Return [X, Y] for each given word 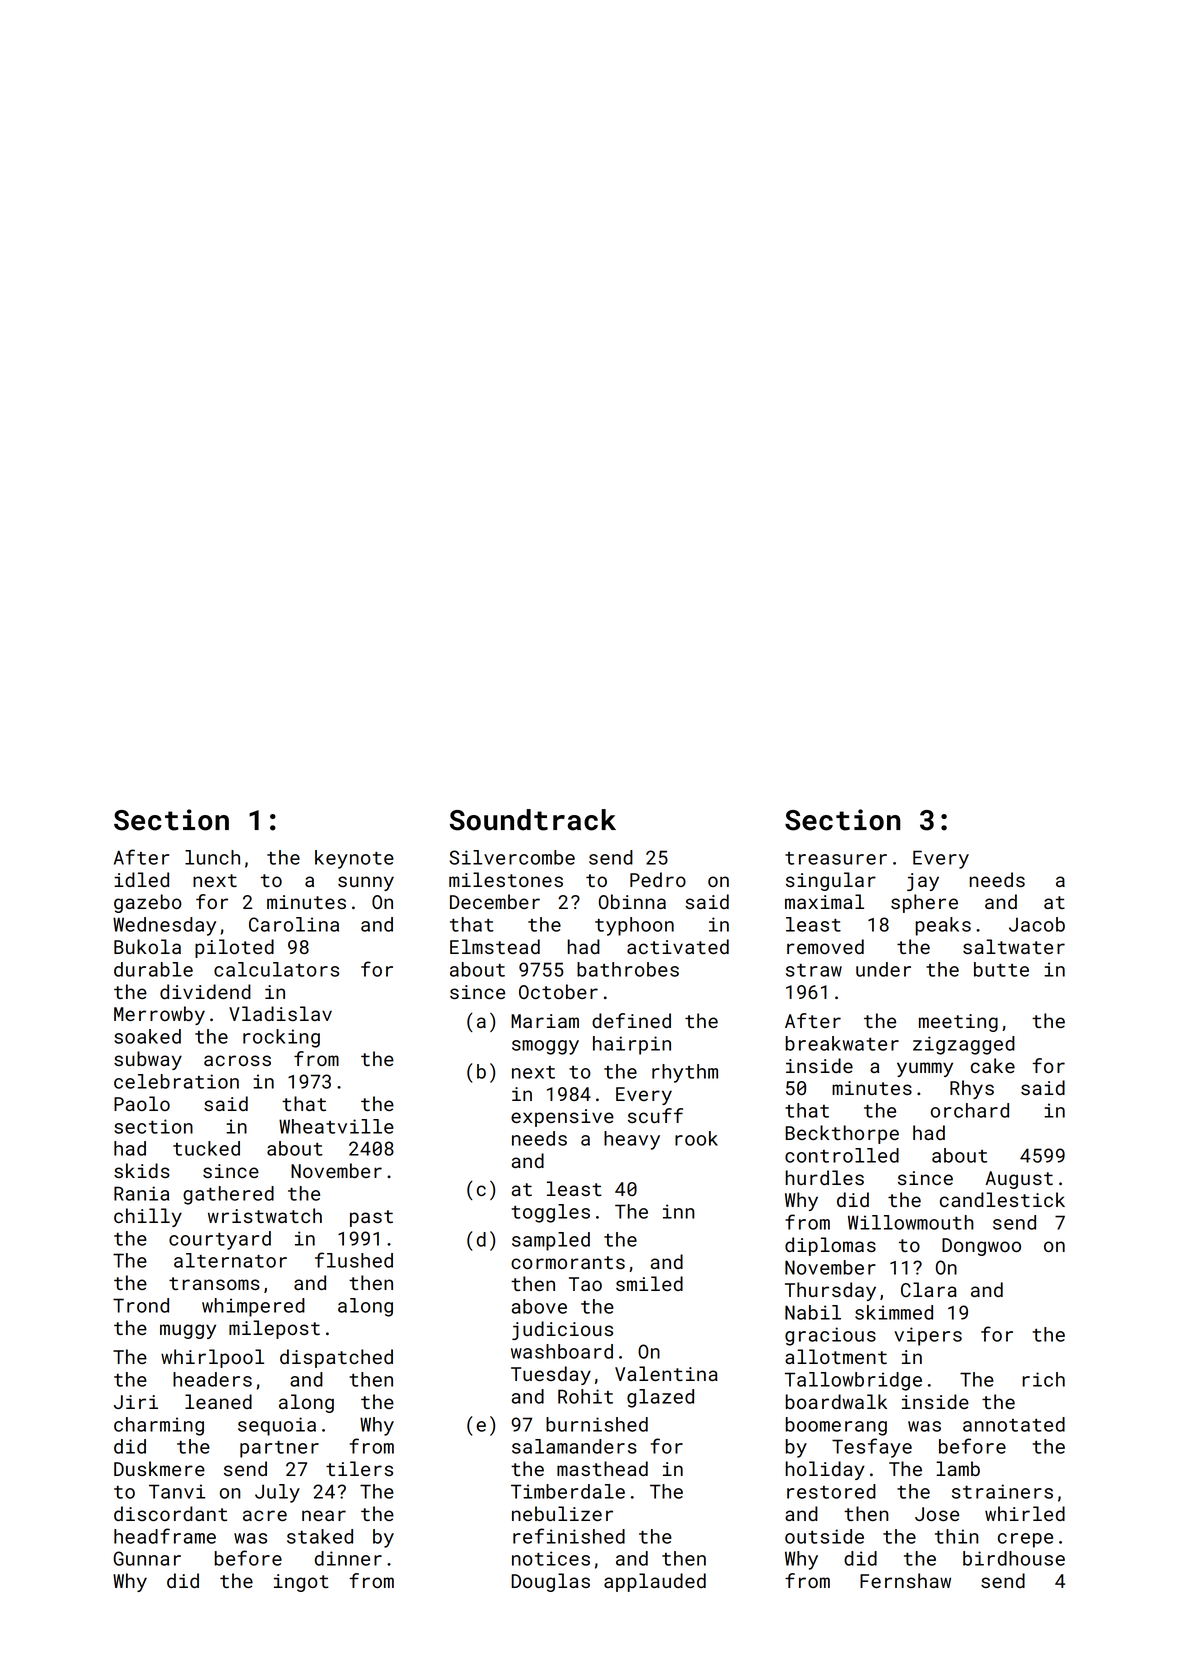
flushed [354, 1260]
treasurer [836, 858]
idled [141, 879]
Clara [929, 1289]
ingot [301, 1583]
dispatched [336, 1358]
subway [148, 1060]
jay [923, 882]
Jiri [136, 1402]
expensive [562, 1118]
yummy [925, 1069]
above [539, 1306]
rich [1043, 1379]
